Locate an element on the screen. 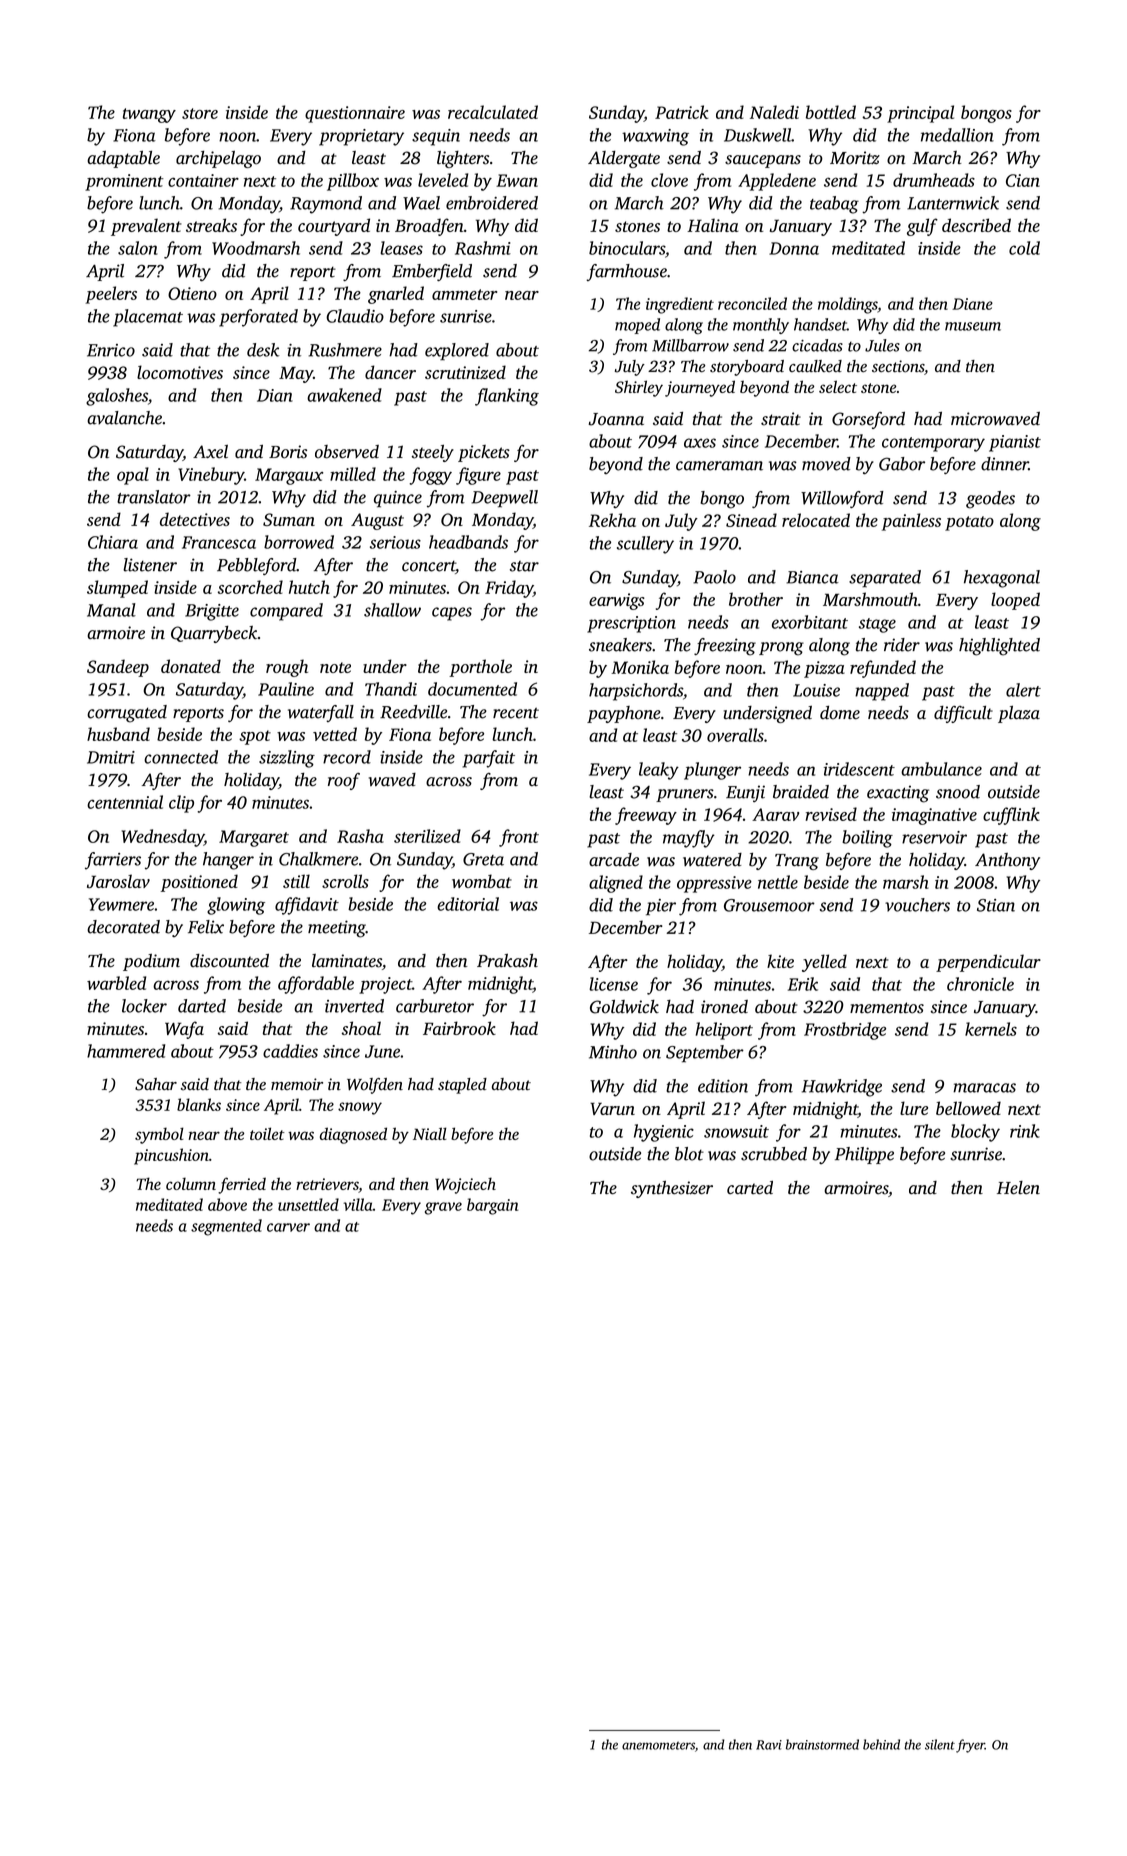 This screenshot has height=1856, width=1127. freeway is located at coordinates (646, 816).
